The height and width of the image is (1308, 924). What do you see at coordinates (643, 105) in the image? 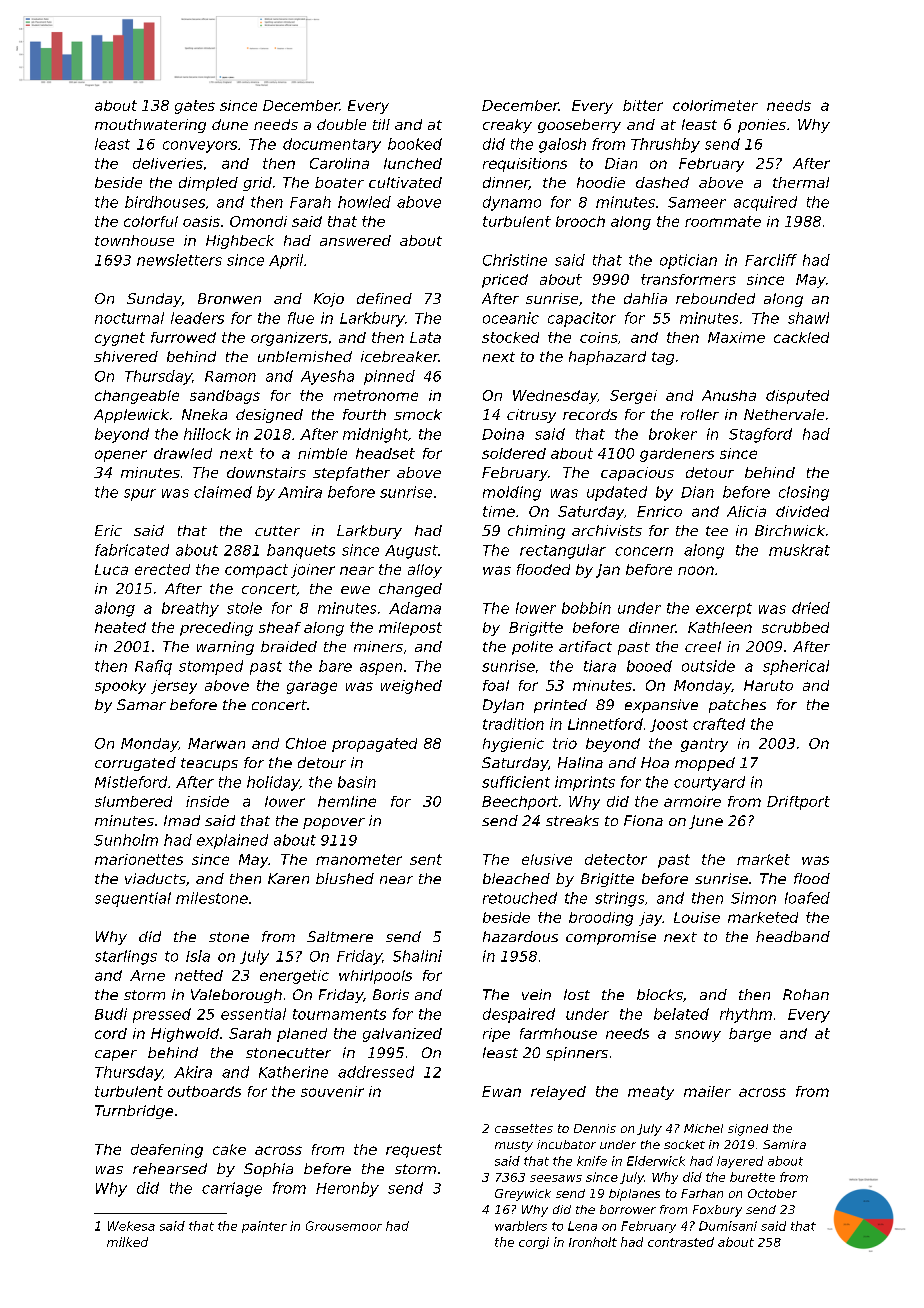
I see `bitter` at bounding box center [643, 105].
